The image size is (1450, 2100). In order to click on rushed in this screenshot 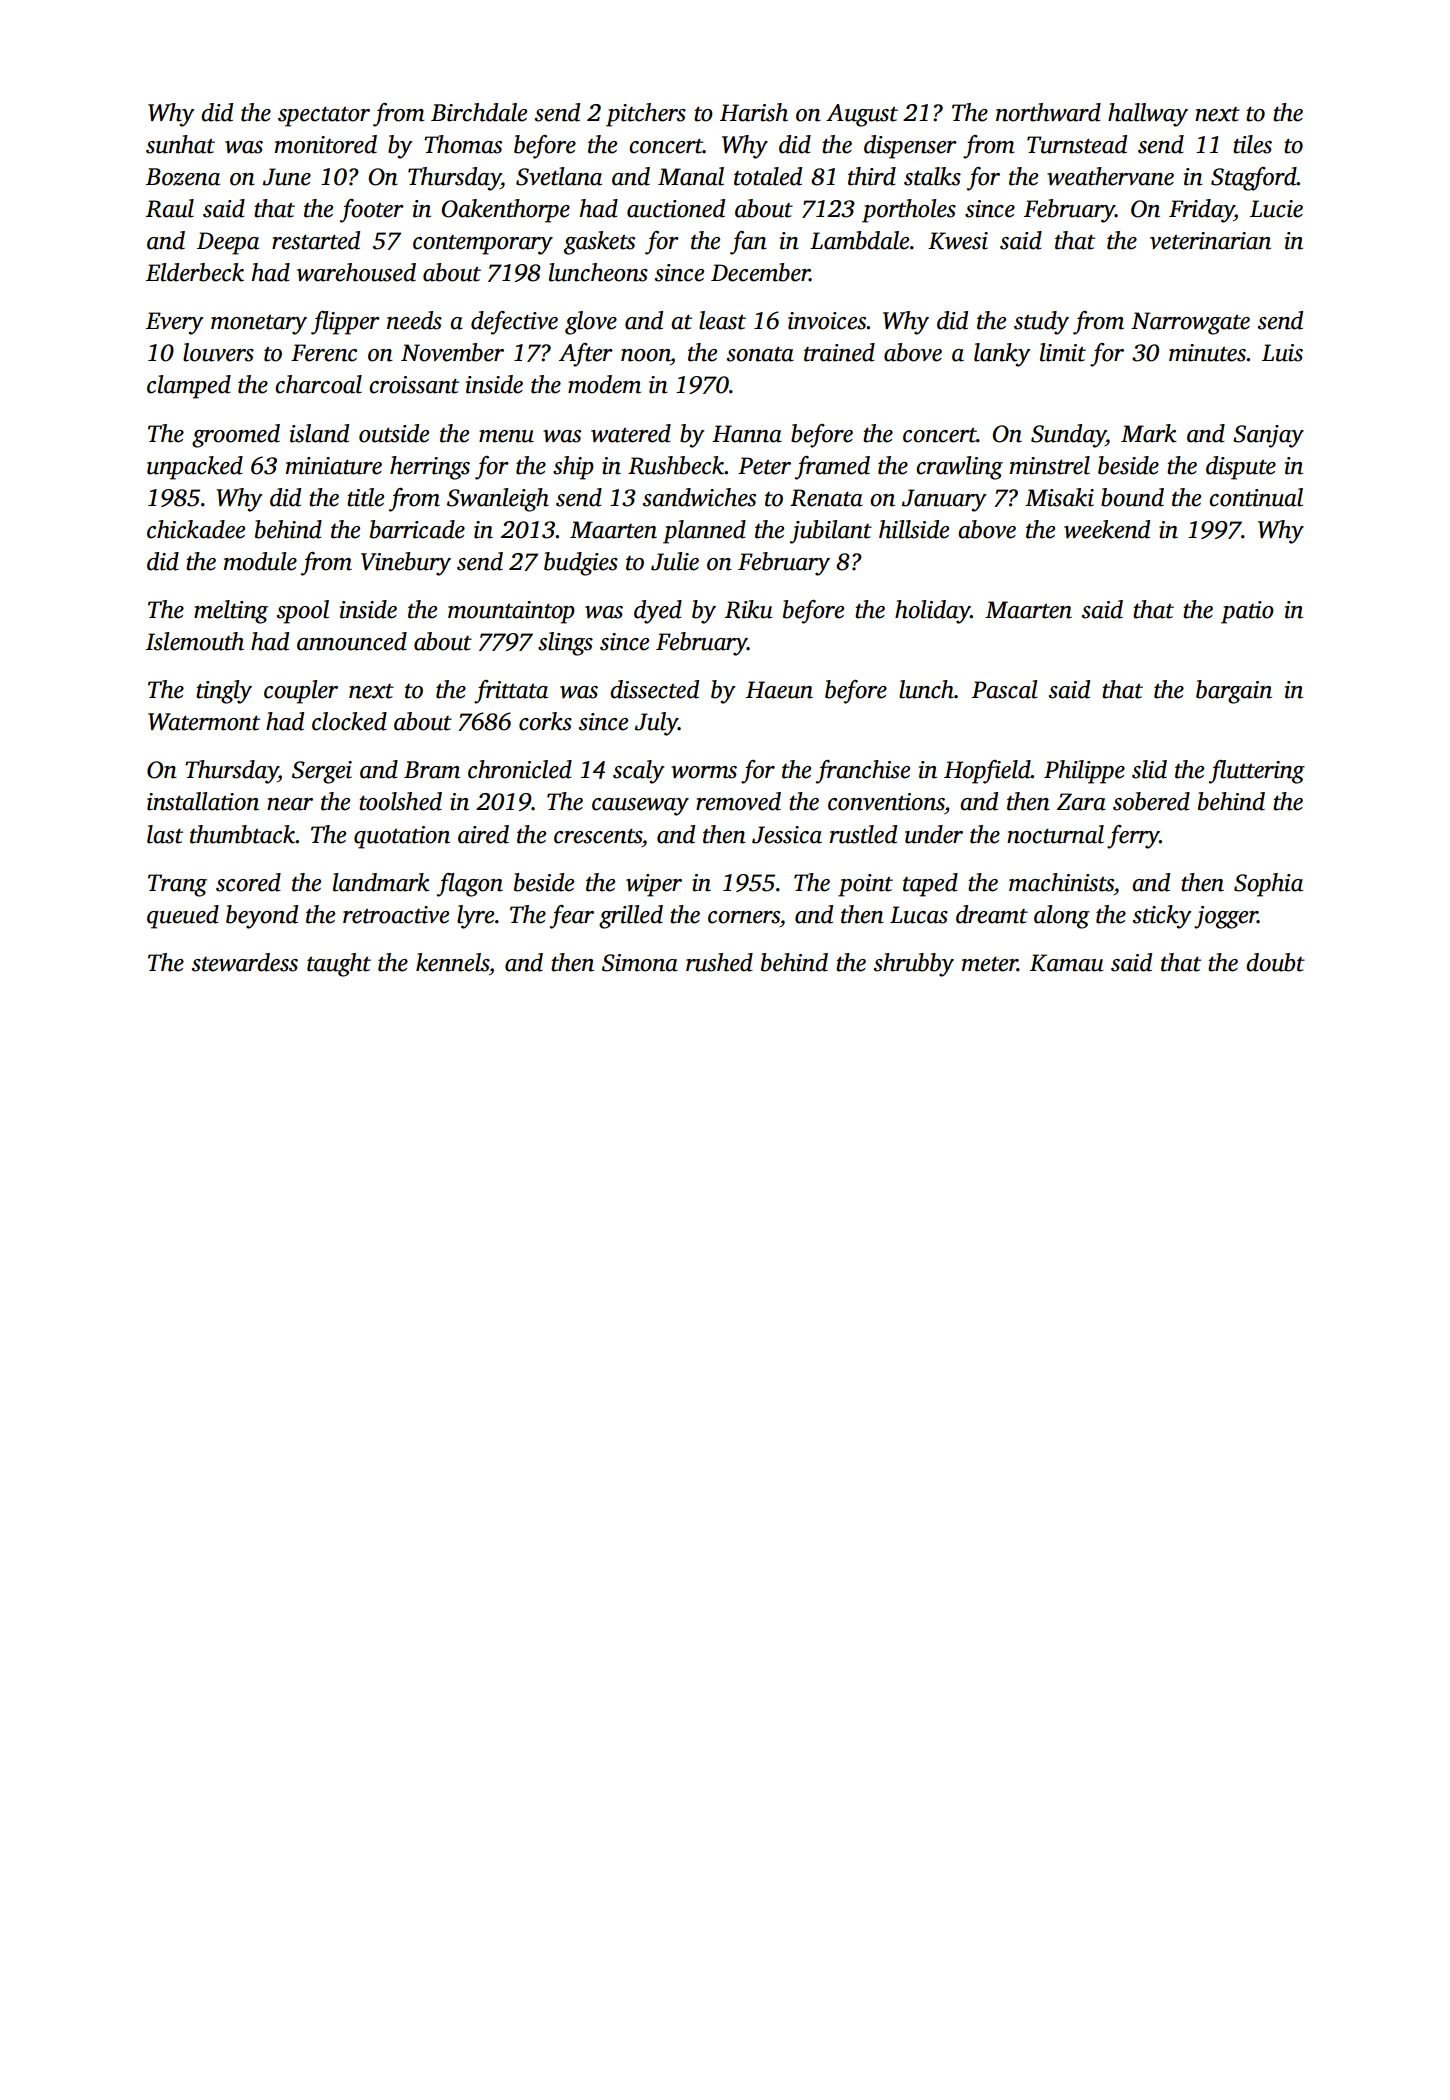, I will do `click(719, 962)`.
